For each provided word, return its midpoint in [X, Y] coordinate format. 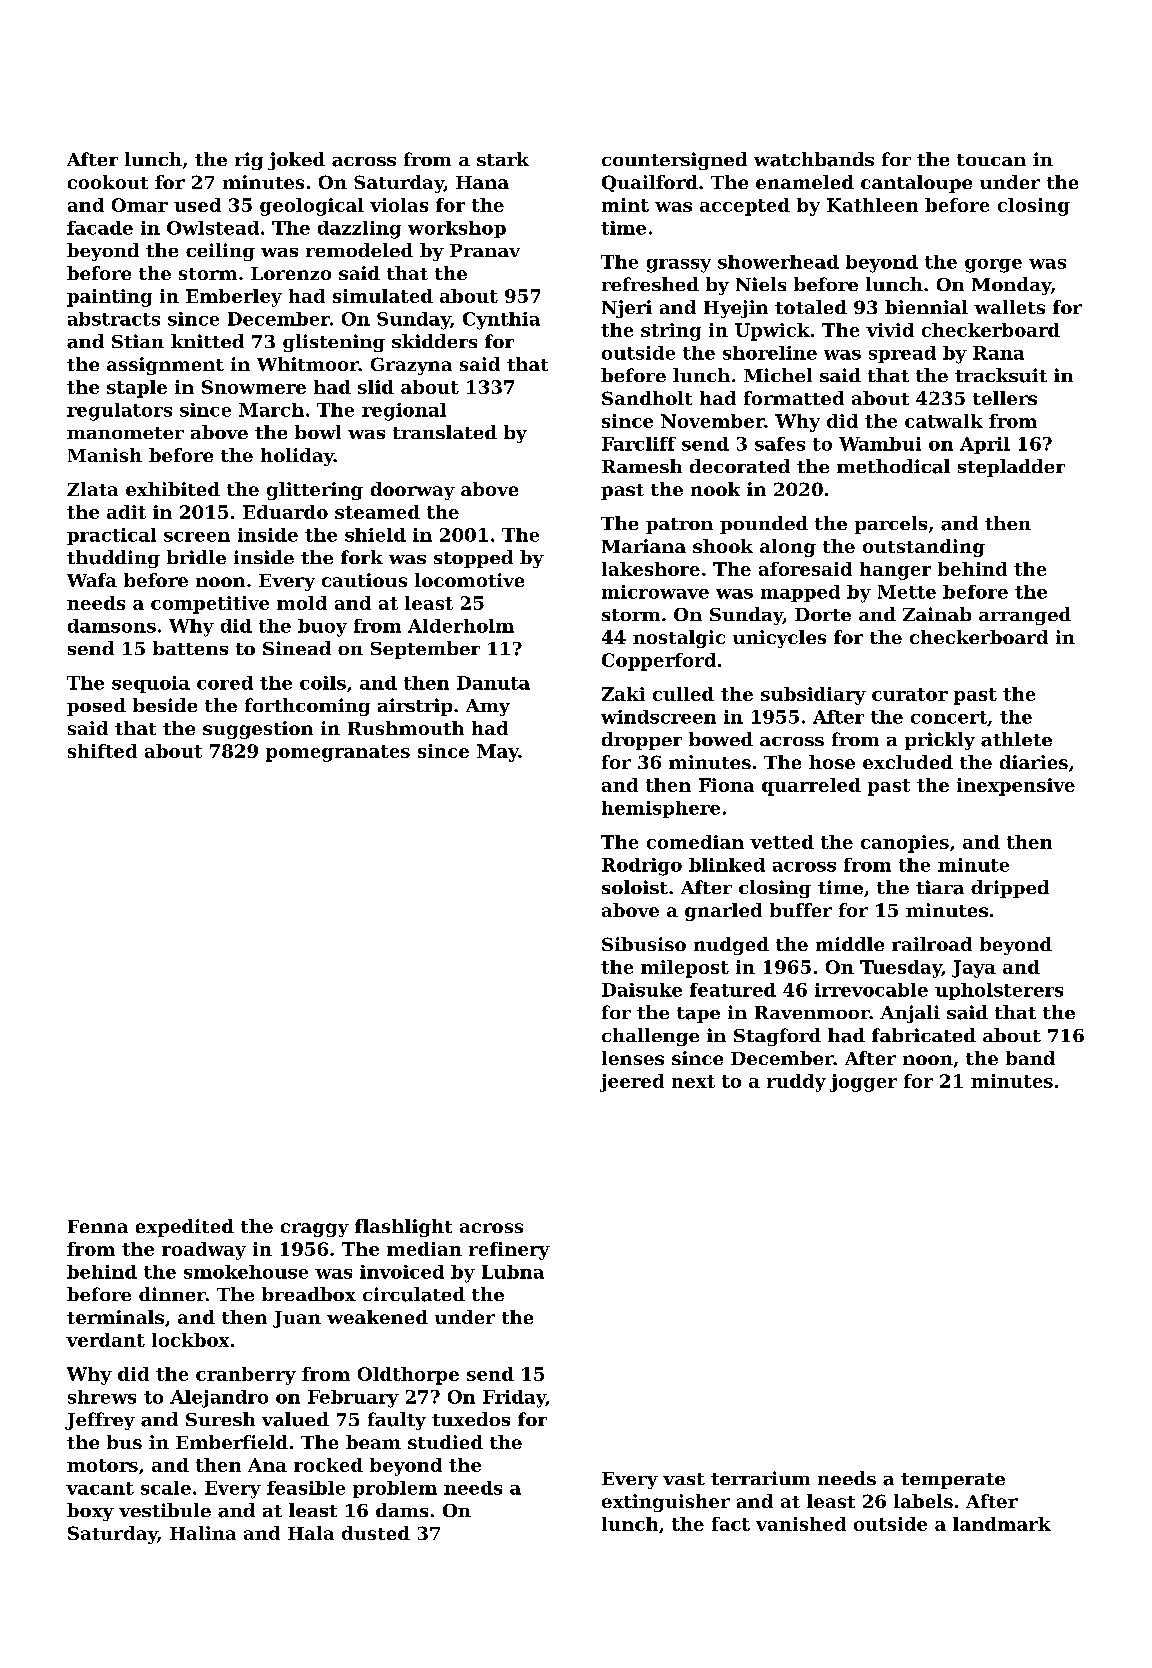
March [271, 410]
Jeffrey [100, 1421]
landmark [1002, 1524]
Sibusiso [644, 944]
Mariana [644, 546]
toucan [991, 160]
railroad [932, 944]
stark [503, 159]
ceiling [220, 252]
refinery [509, 1251]
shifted [102, 751]
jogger [863, 1083]
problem [395, 1489]
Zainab [937, 614]
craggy [315, 1230]
